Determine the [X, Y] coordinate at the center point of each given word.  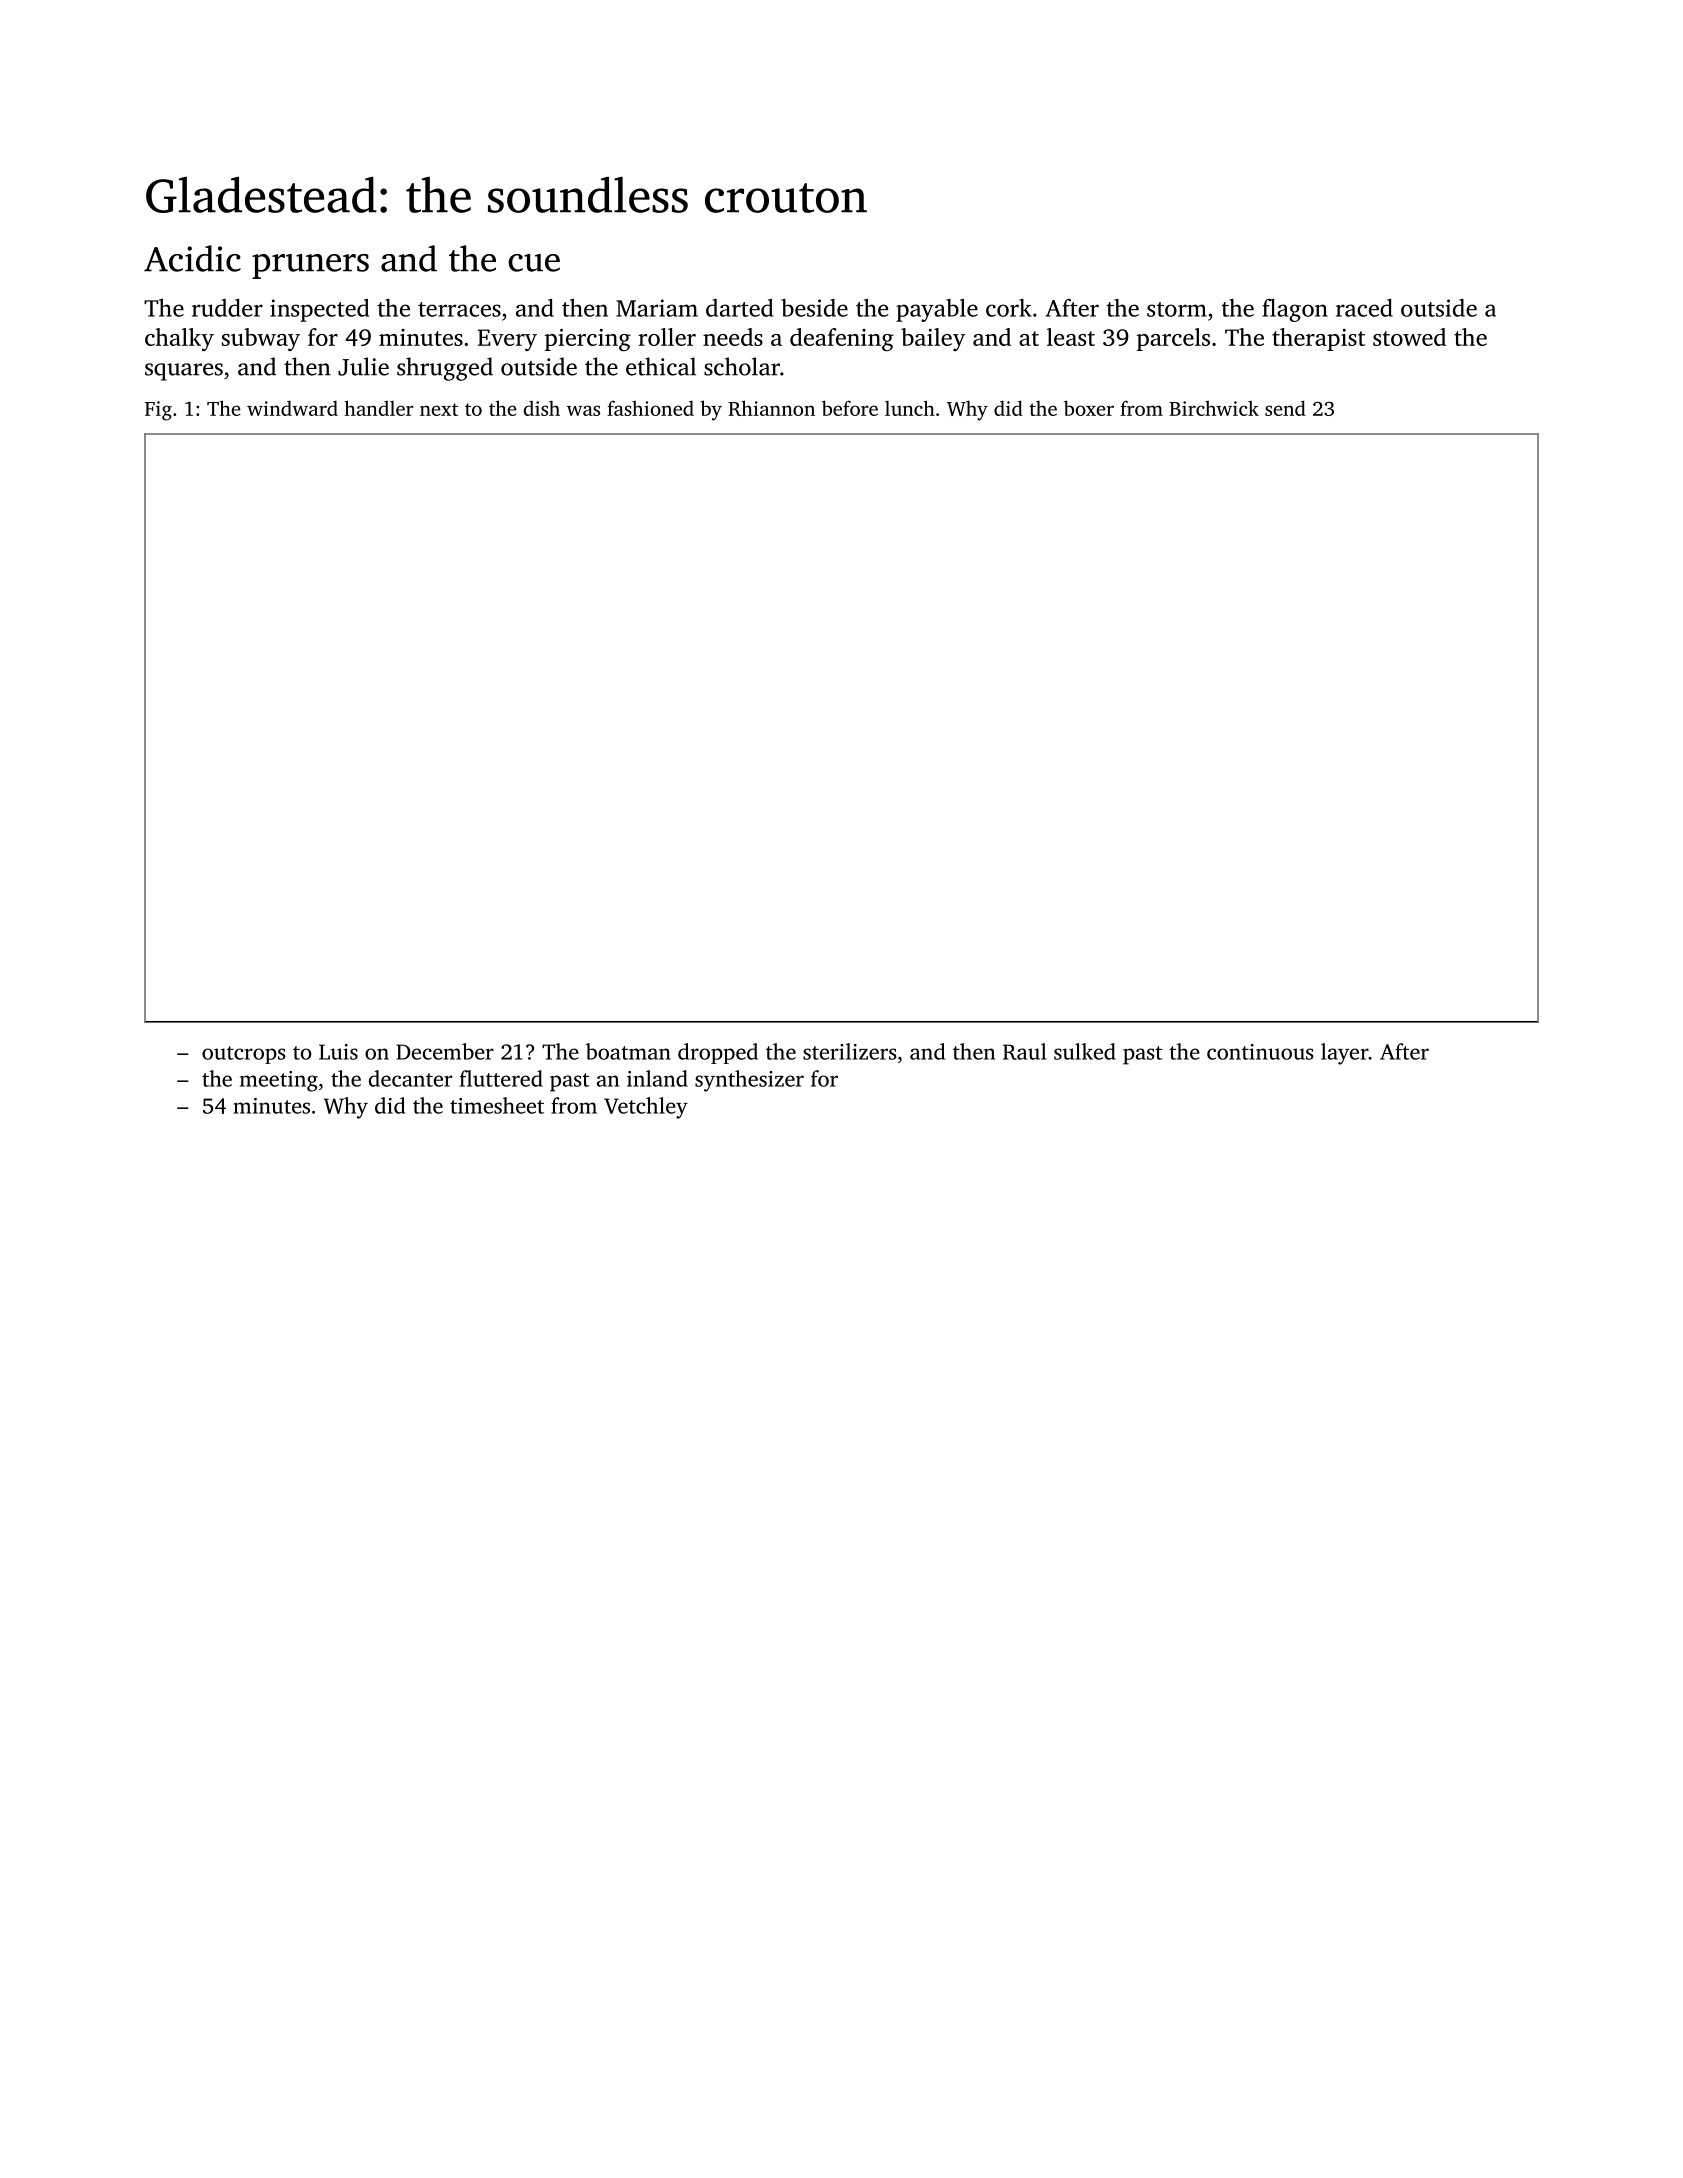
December [445, 1051]
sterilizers [850, 1051]
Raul [1024, 1051]
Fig [158, 411]
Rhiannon [771, 408]
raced [1364, 308]
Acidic [192, 258]
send [1285, 408]
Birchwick [1214, 408]
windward [292, 408]
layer [1344, 1054]
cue [534, 263]
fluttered [501, 1078]
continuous [1260, 1052]
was [583, 410]
